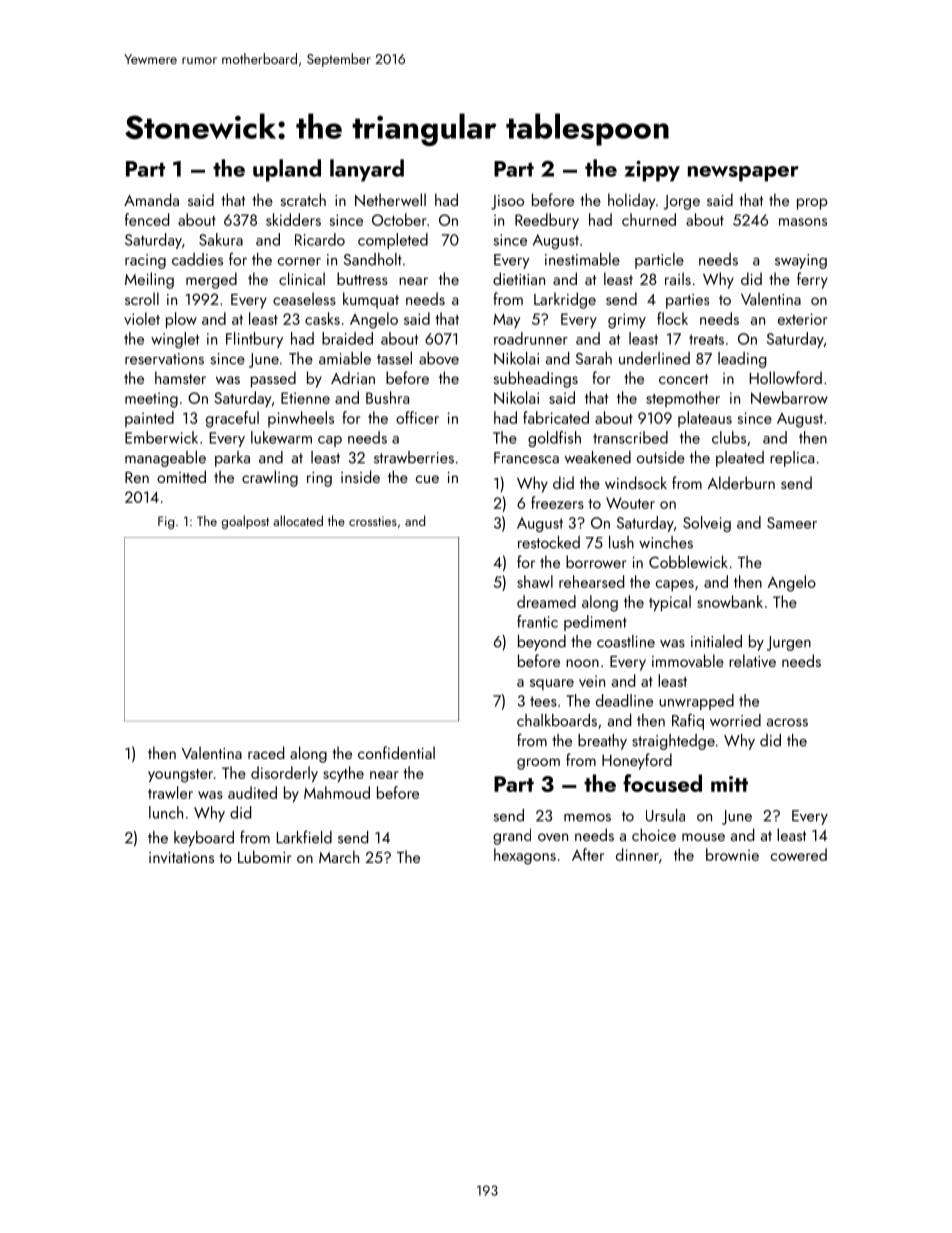 This page has height=1233, width=952. I want to click on March, so click(339, 856).
